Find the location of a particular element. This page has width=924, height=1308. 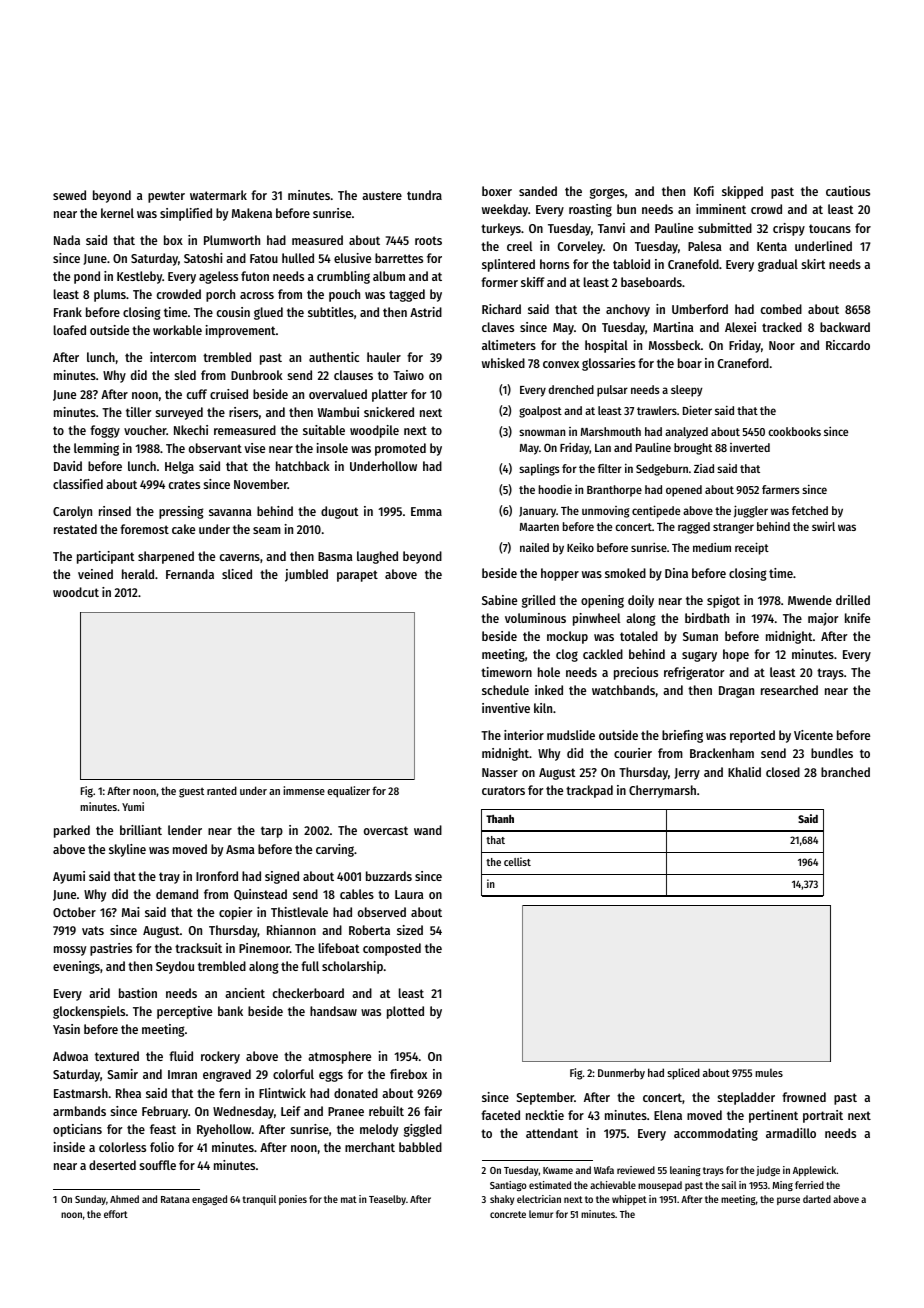

kiln is located at coordinates (543, 708).
